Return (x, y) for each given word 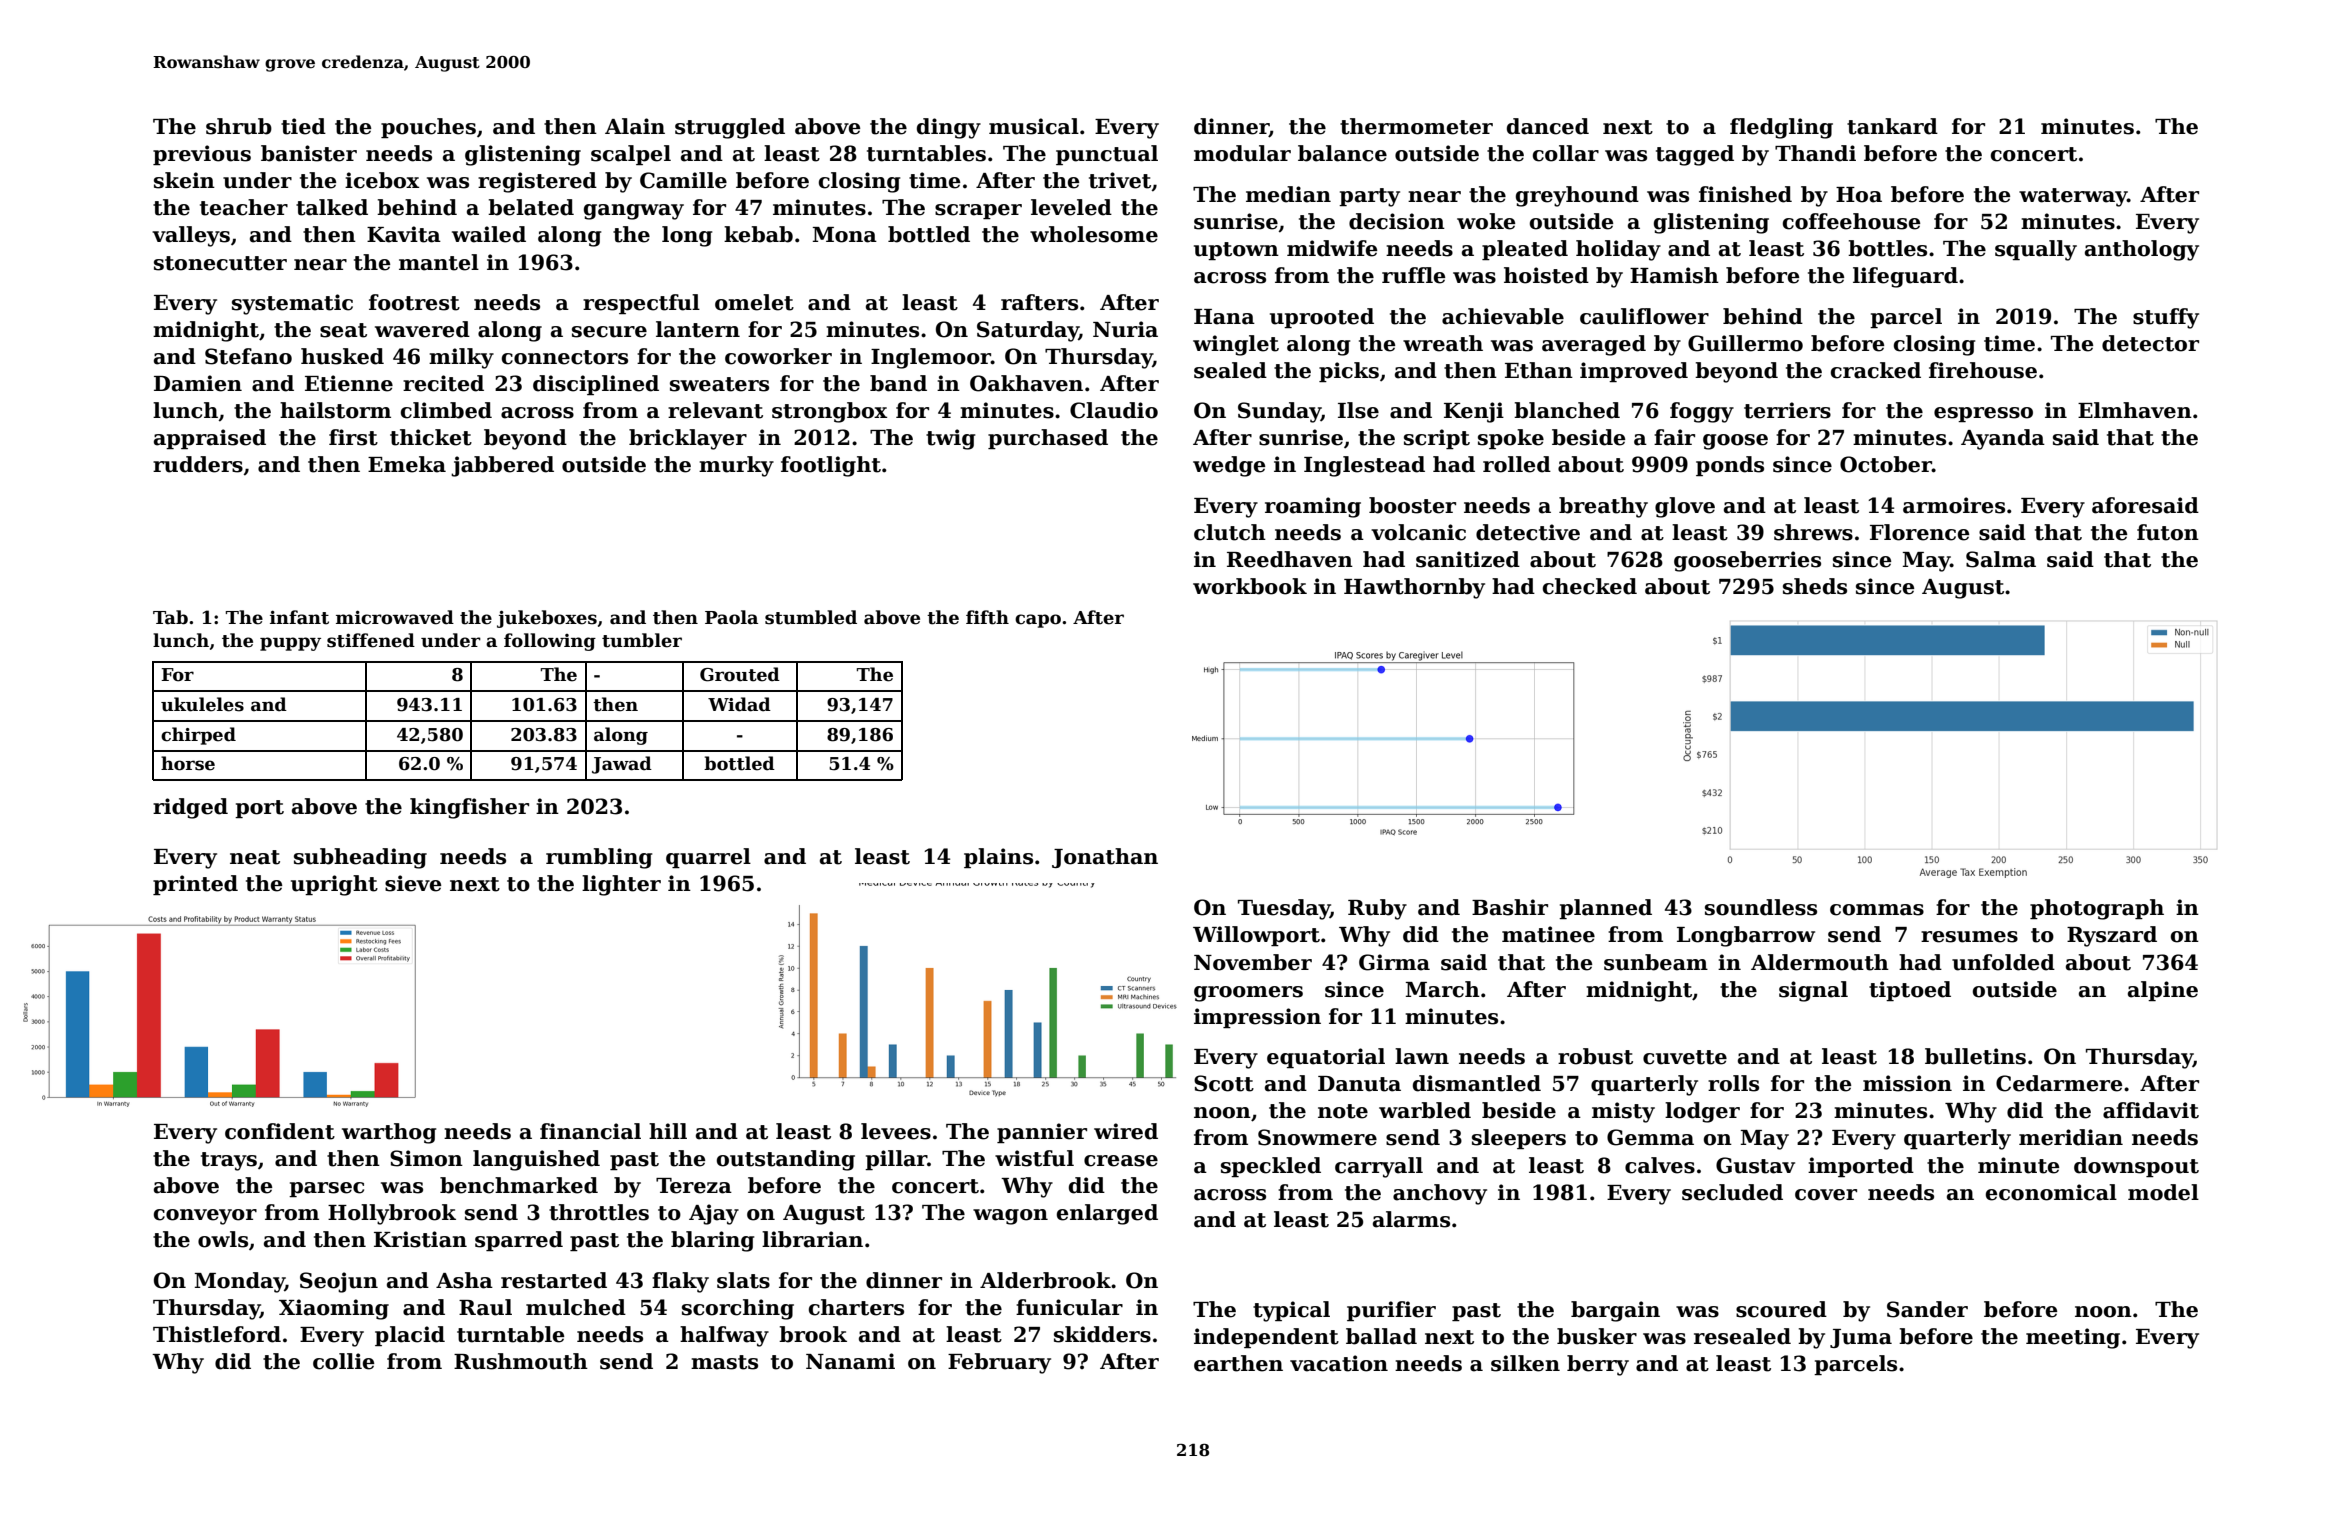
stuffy (2166, 318)
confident (280, 1131)
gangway (634, 212)
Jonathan (1105, 858)
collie (343, 1361)
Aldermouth (1820, 962)
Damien (198, 383)
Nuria (1125, 329)
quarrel (708, 858)
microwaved (395, 617)
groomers (1248, 994)
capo (1038, 621)
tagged (1695, 155)
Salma (2001, 559)
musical (1034, 126)
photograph (2097, 909)
